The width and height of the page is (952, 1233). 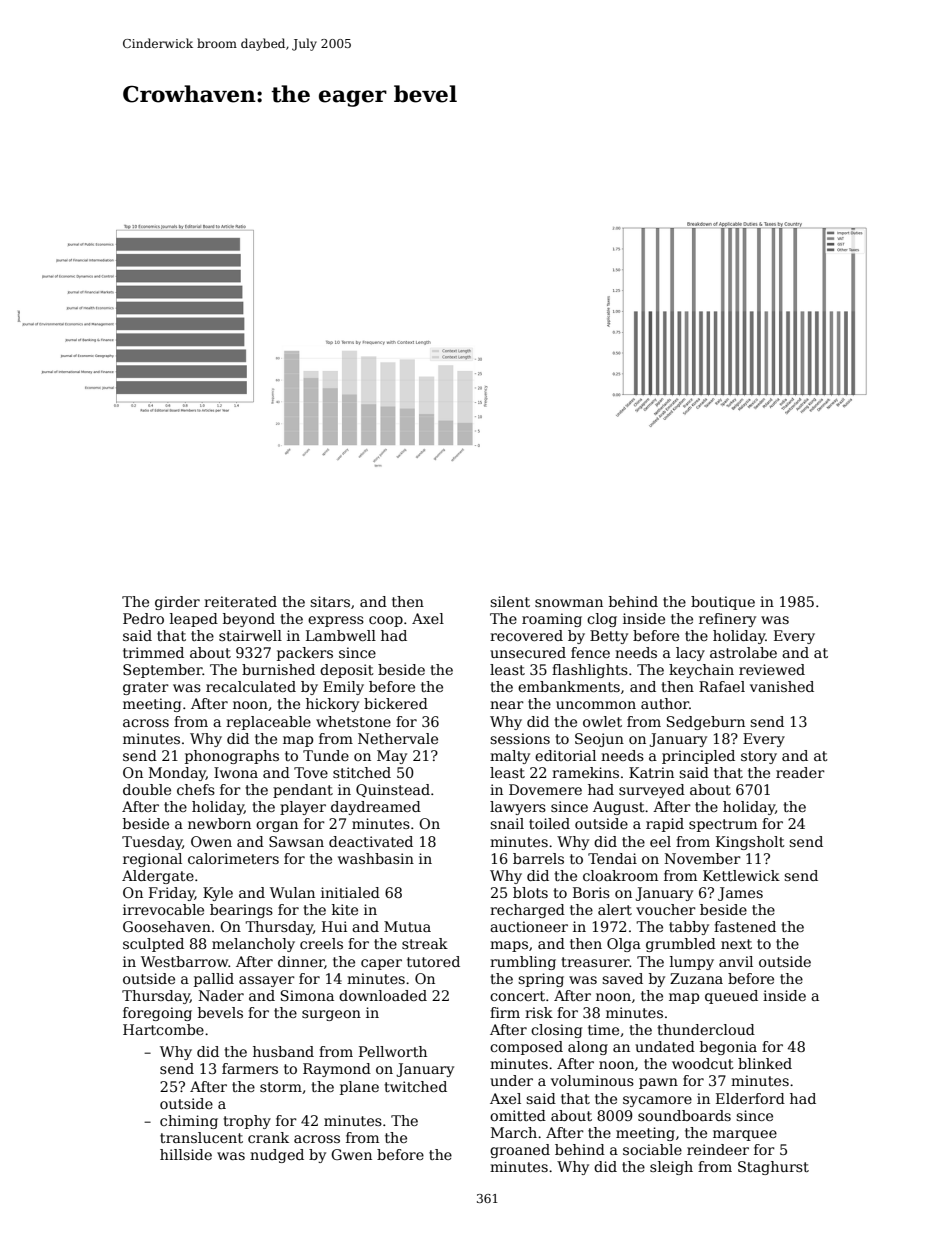 I want to click on irrevocable, so click(x=163, y=909).
